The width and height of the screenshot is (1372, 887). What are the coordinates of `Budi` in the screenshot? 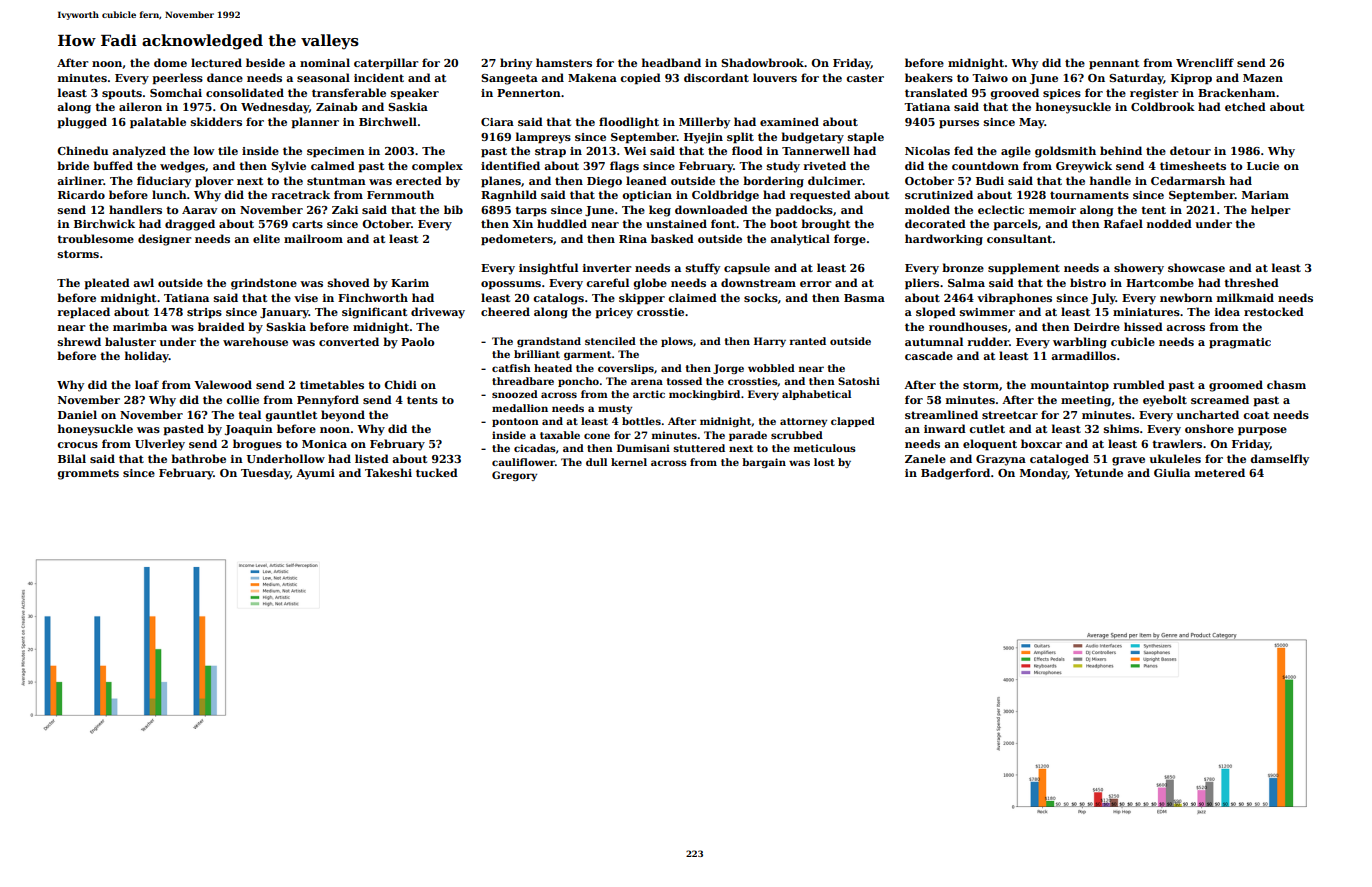 It's located at (990, 180).
